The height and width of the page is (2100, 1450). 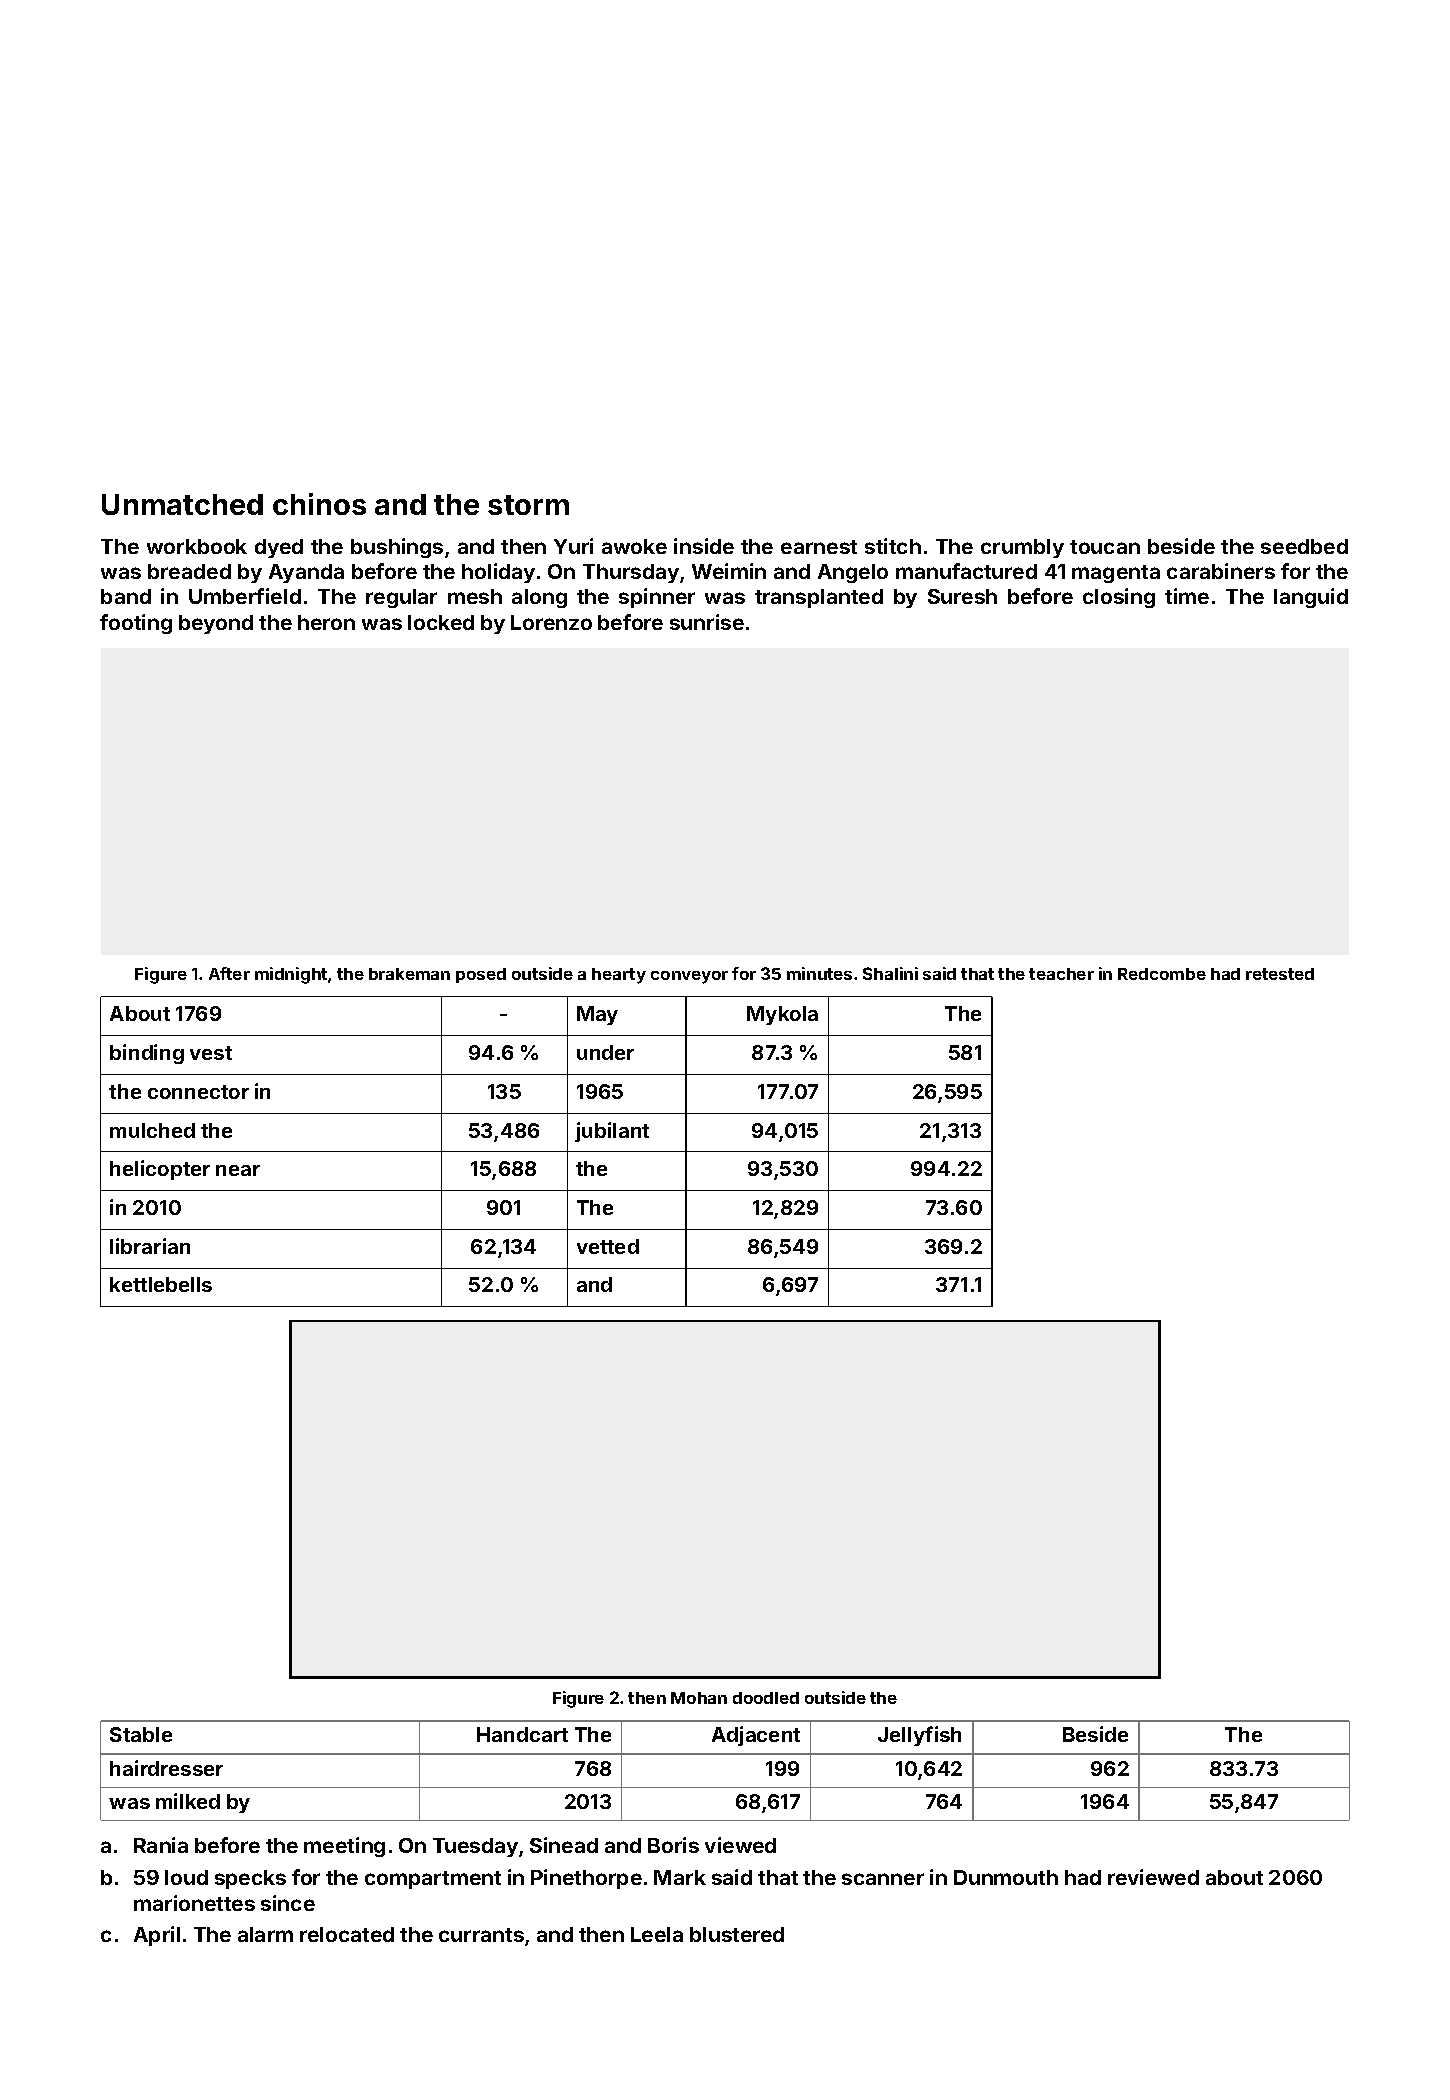 What do you see at coordinates (819, 973) in the page?
I see `minutes` at bounding box center [819, 973].
